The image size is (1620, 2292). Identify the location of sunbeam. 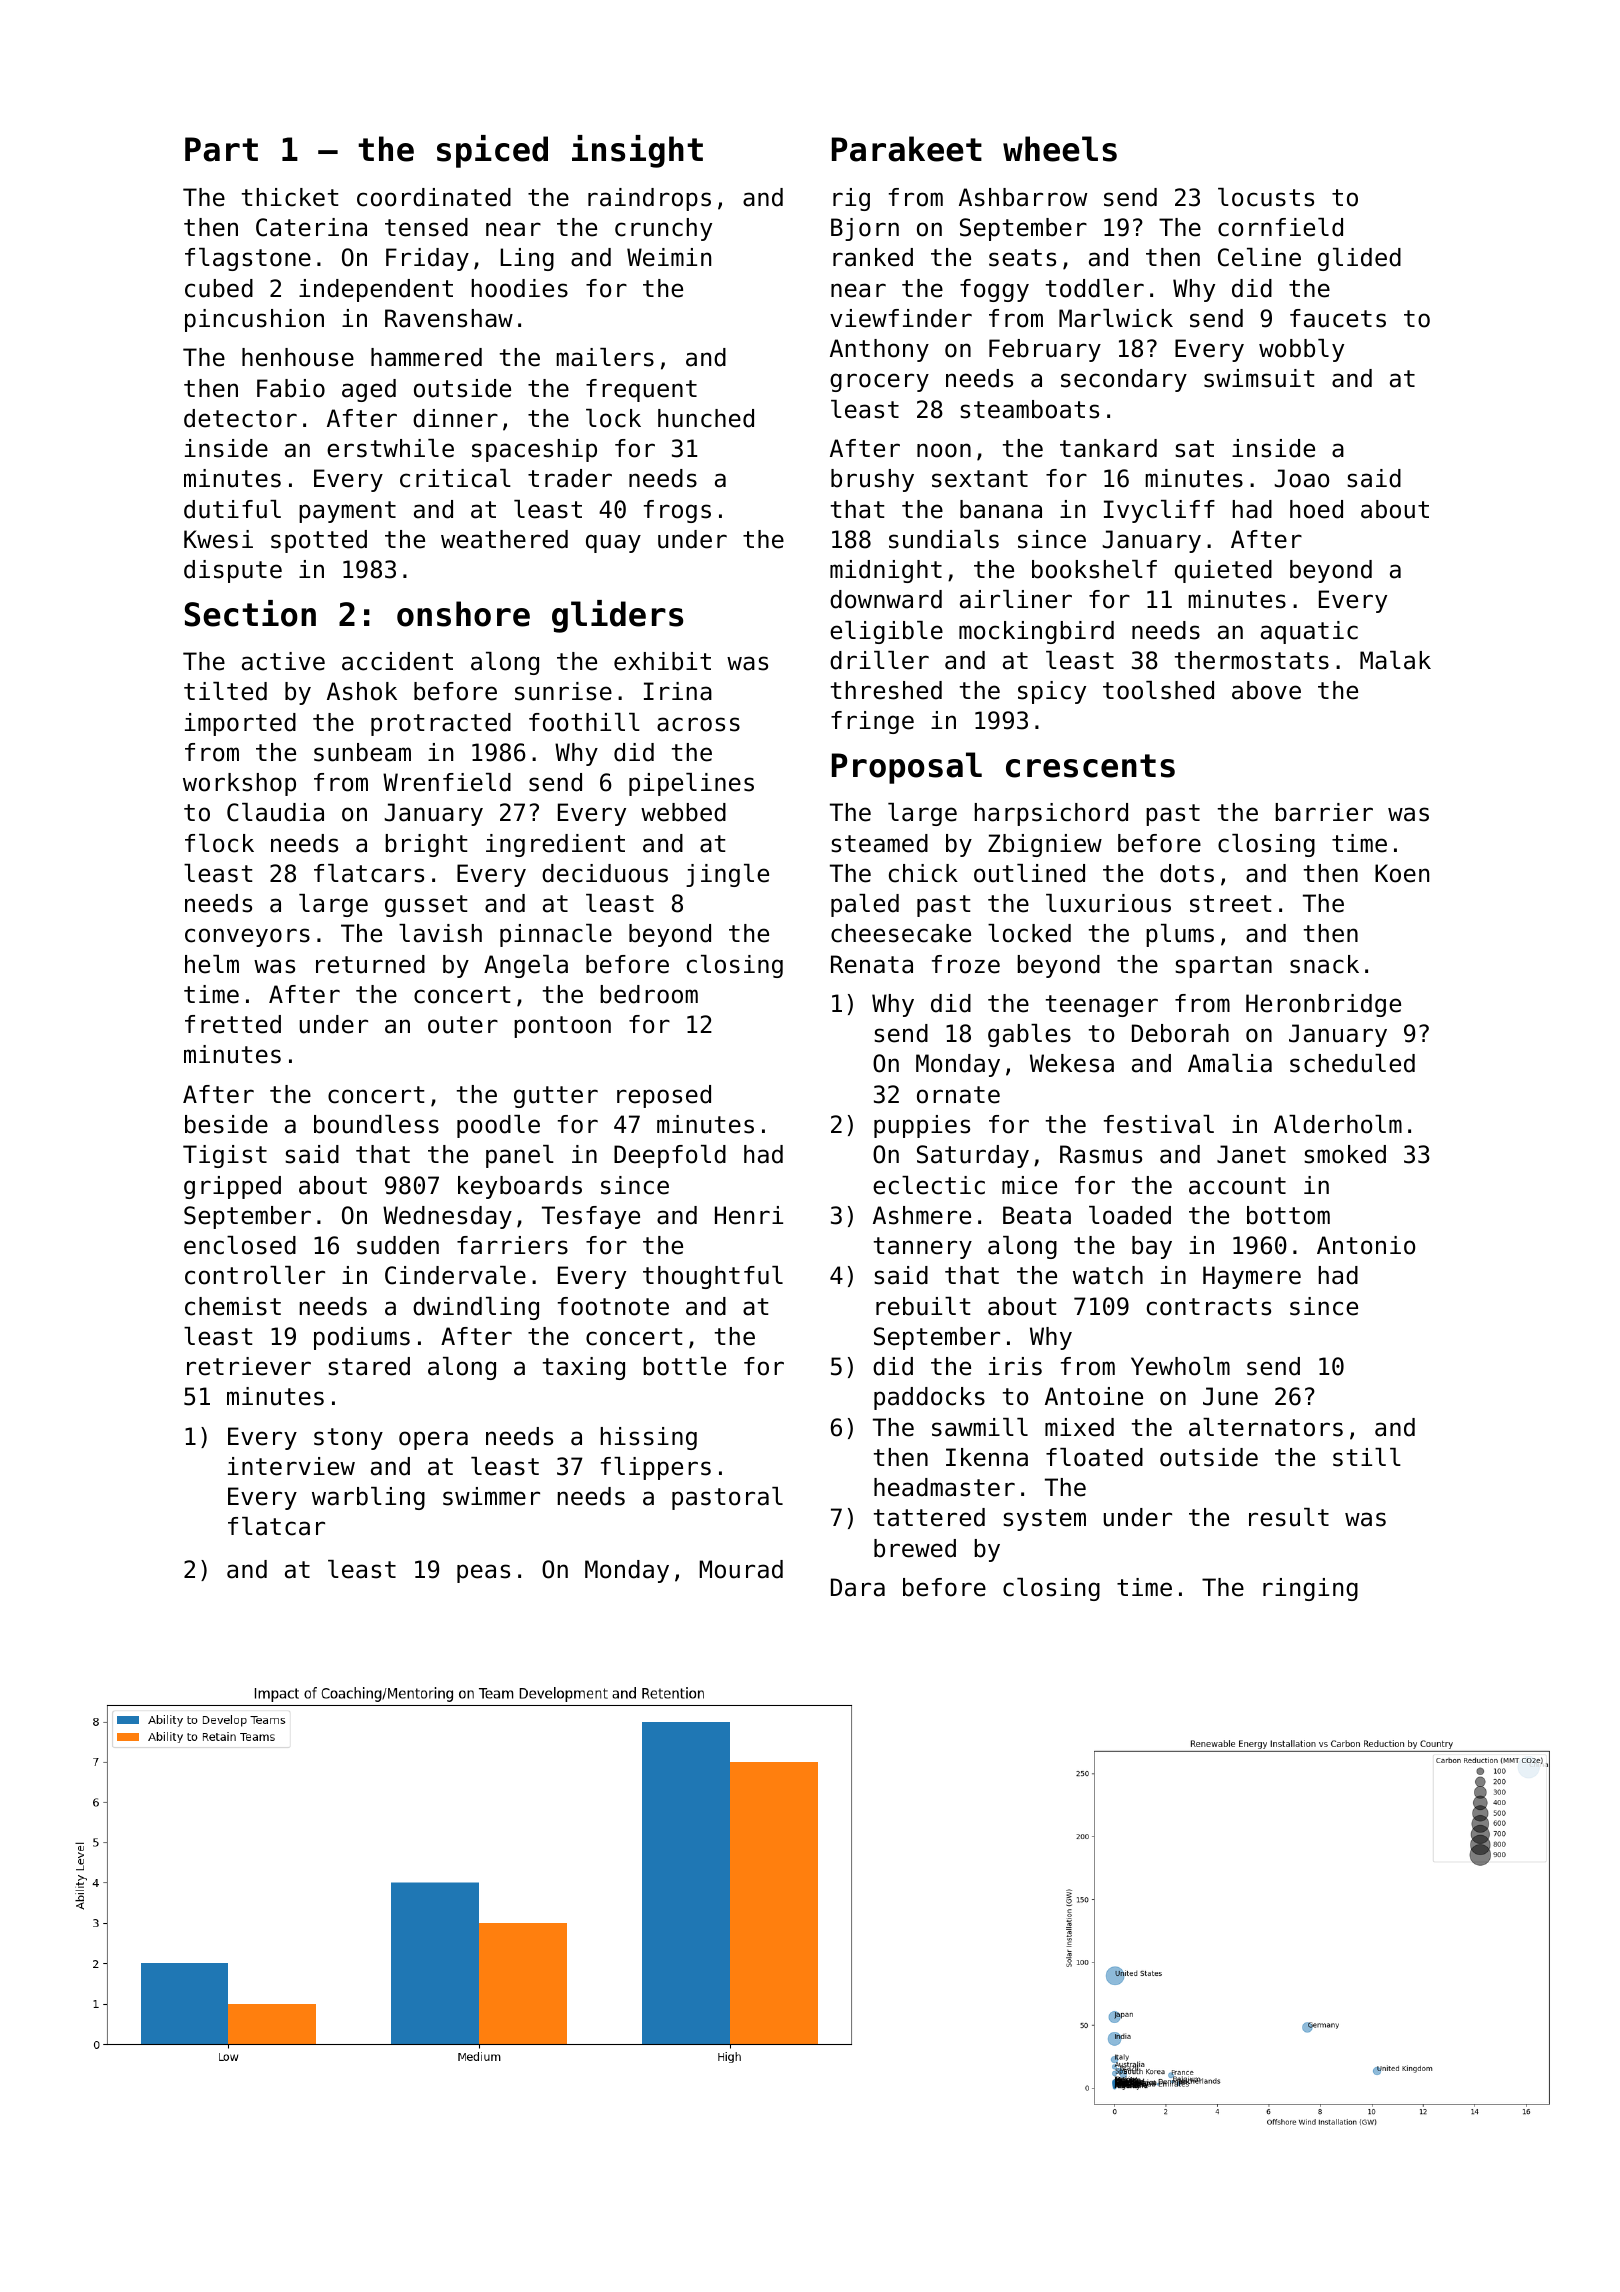
(362, 752).
